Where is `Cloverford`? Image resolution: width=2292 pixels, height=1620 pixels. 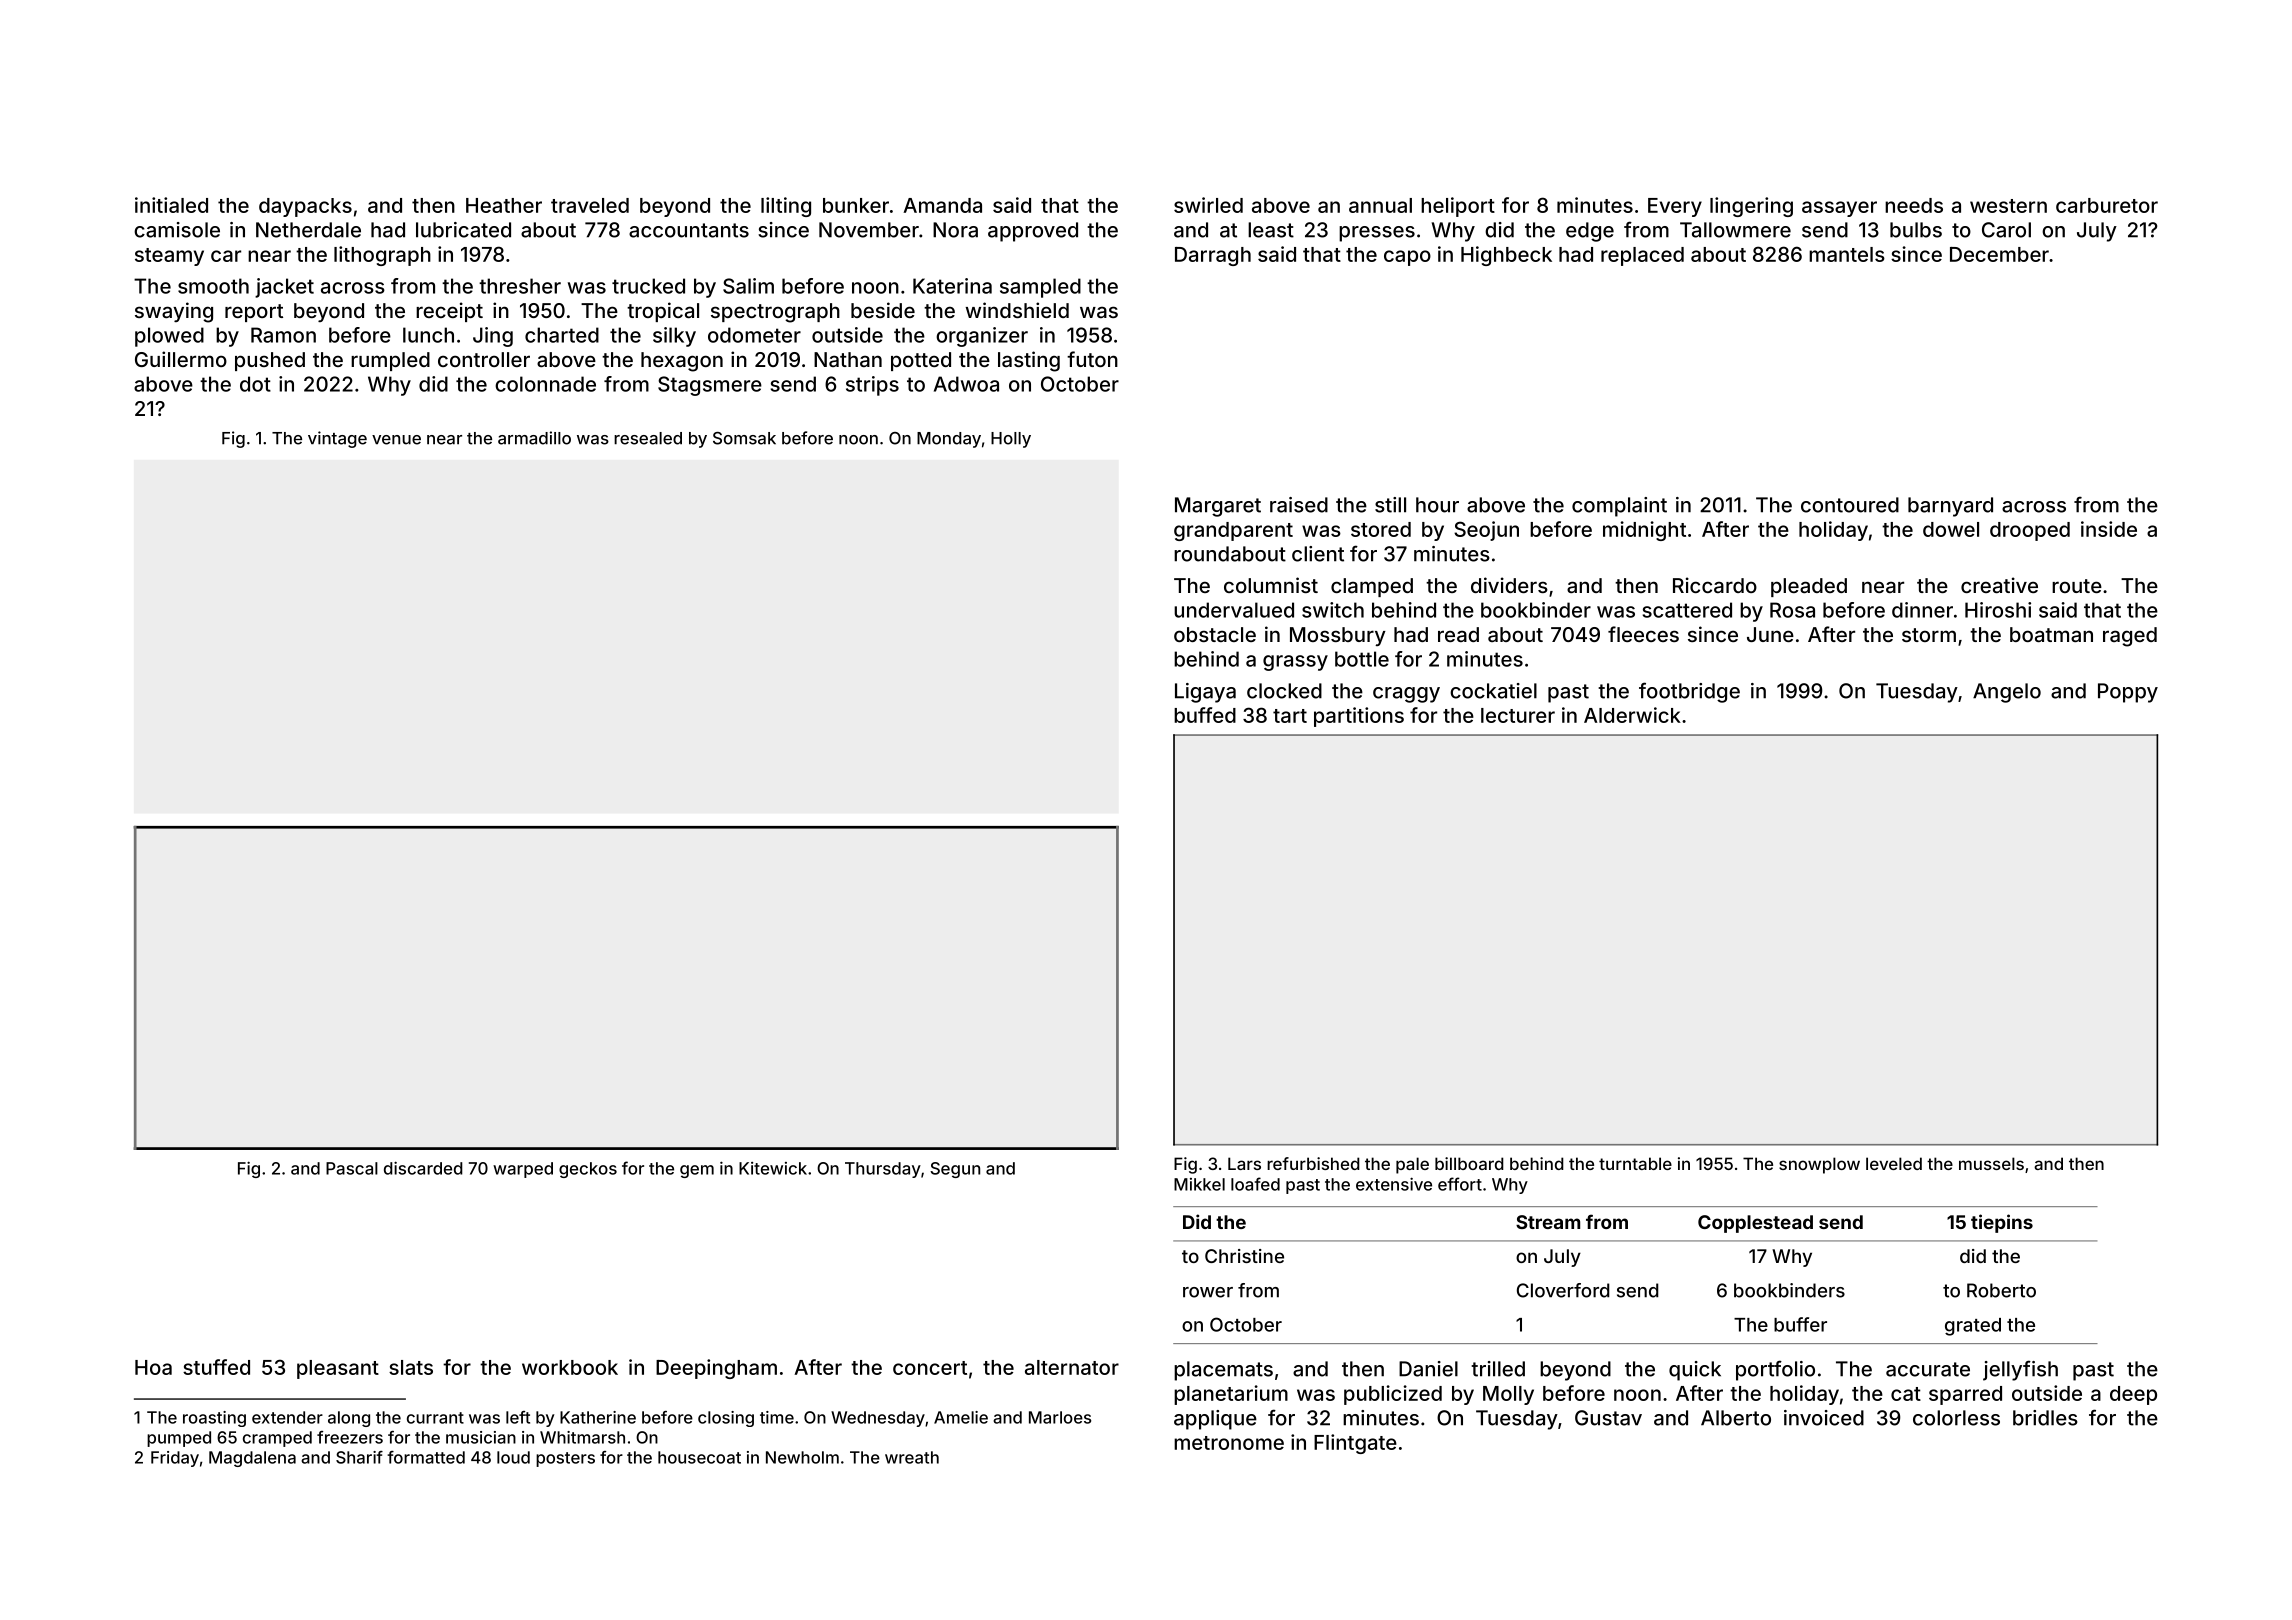
Cloverford is located at coordinates (1563, 1290).
